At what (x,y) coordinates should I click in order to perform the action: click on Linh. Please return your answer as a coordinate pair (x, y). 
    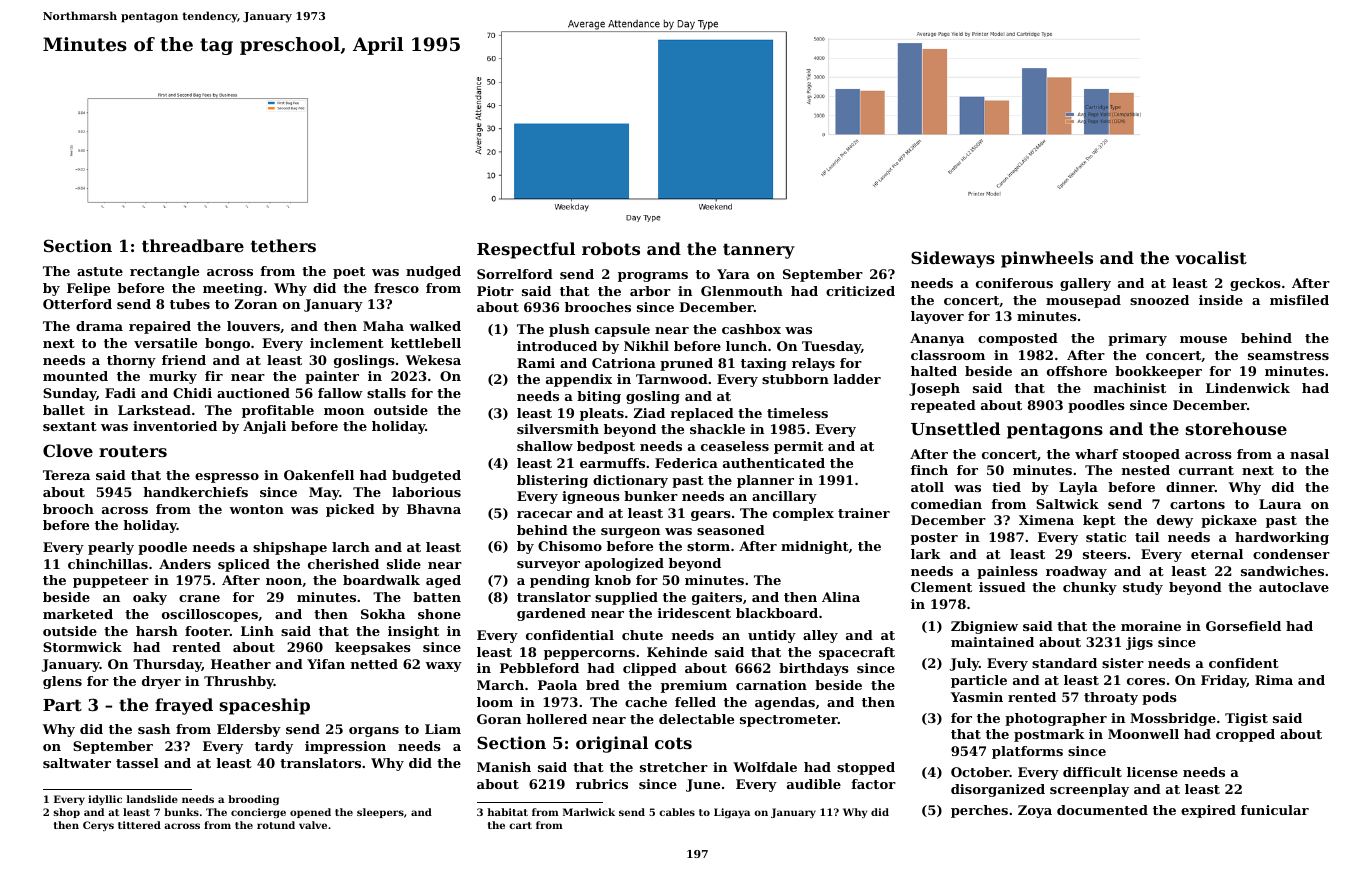
    Looking at the image, I should click on (257, 631).
